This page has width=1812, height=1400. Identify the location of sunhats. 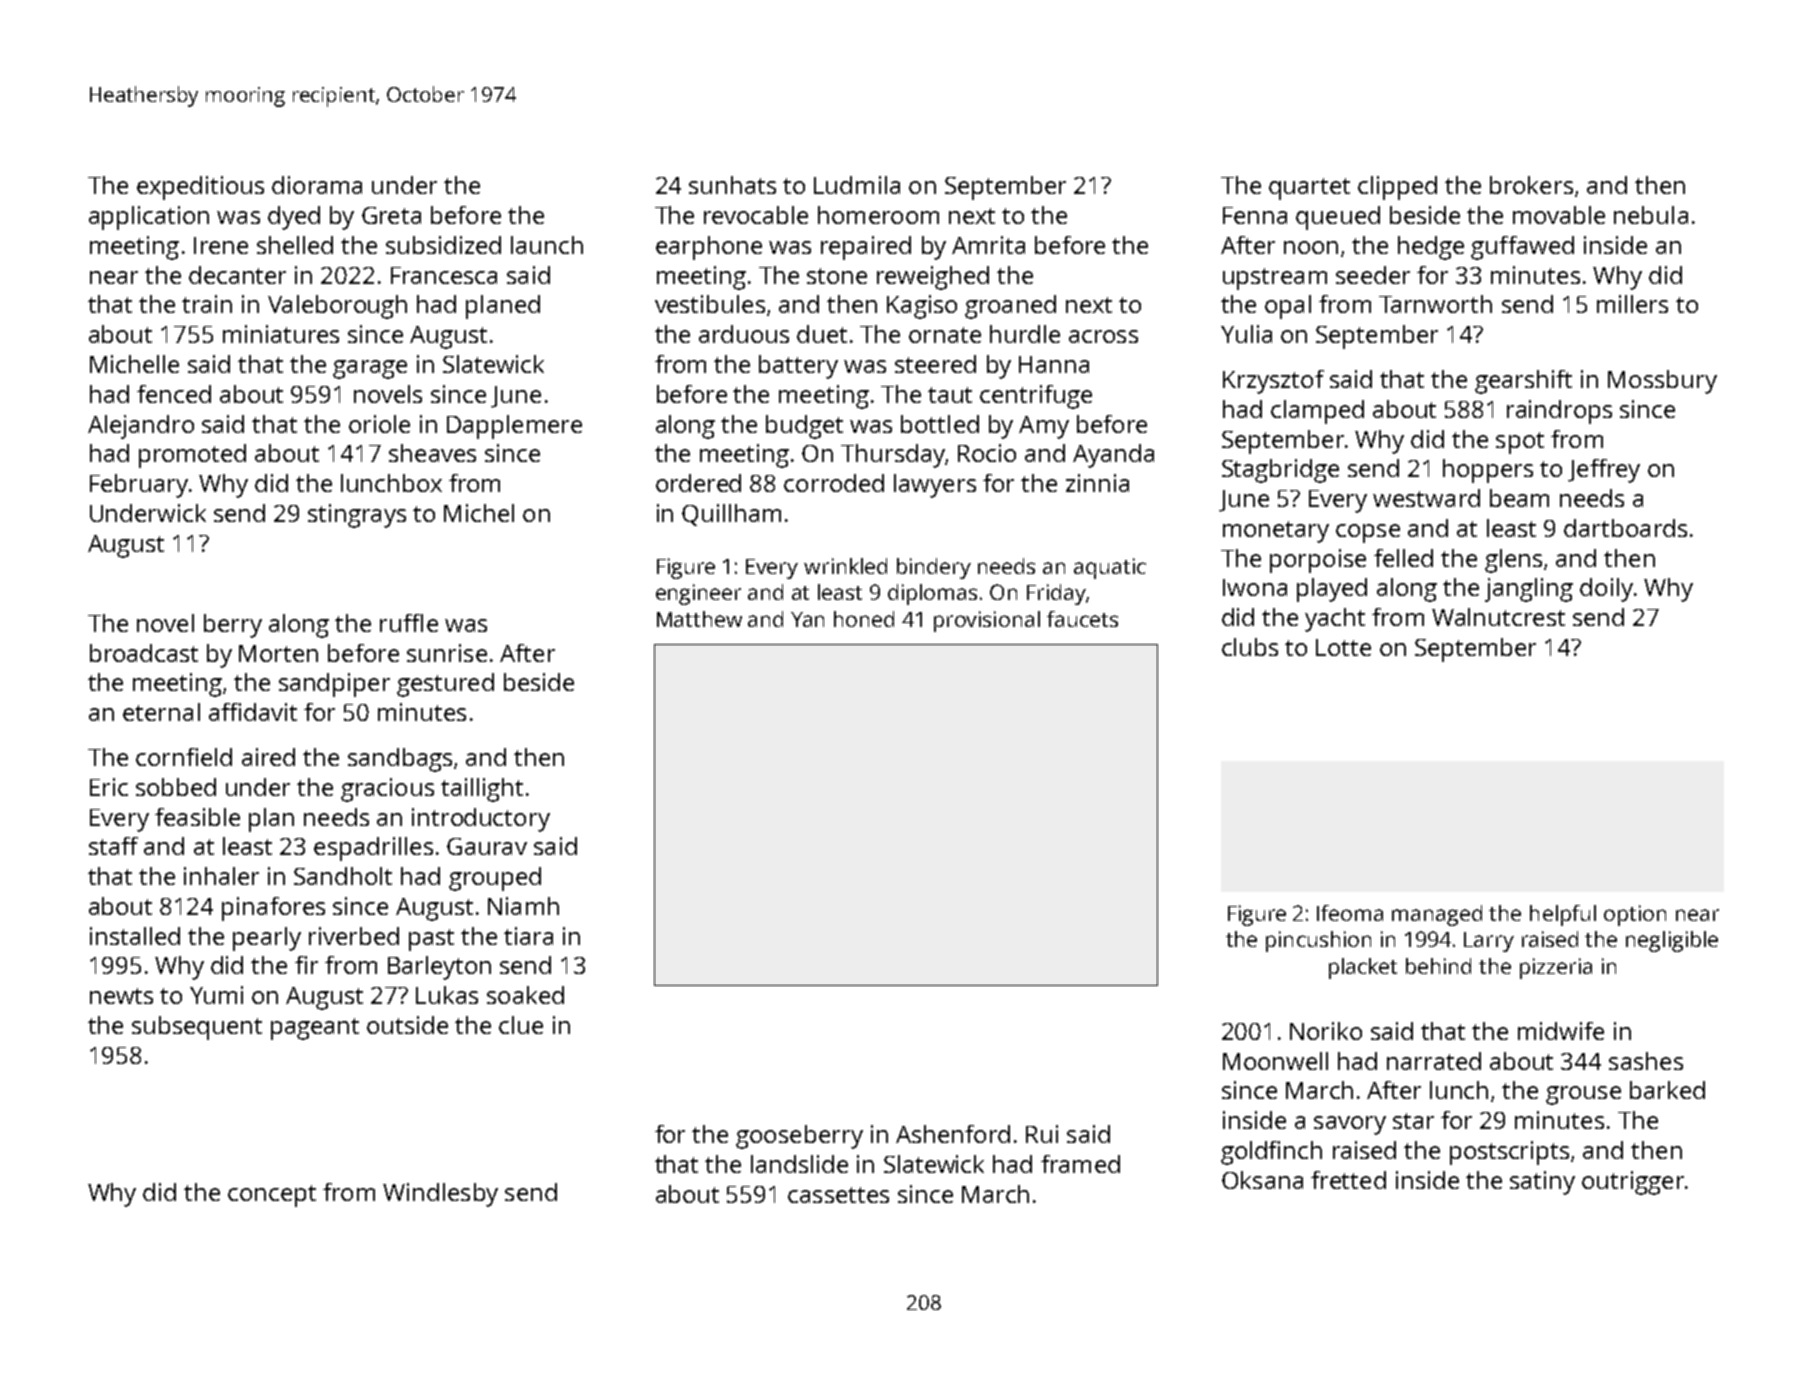
(732, 185).
